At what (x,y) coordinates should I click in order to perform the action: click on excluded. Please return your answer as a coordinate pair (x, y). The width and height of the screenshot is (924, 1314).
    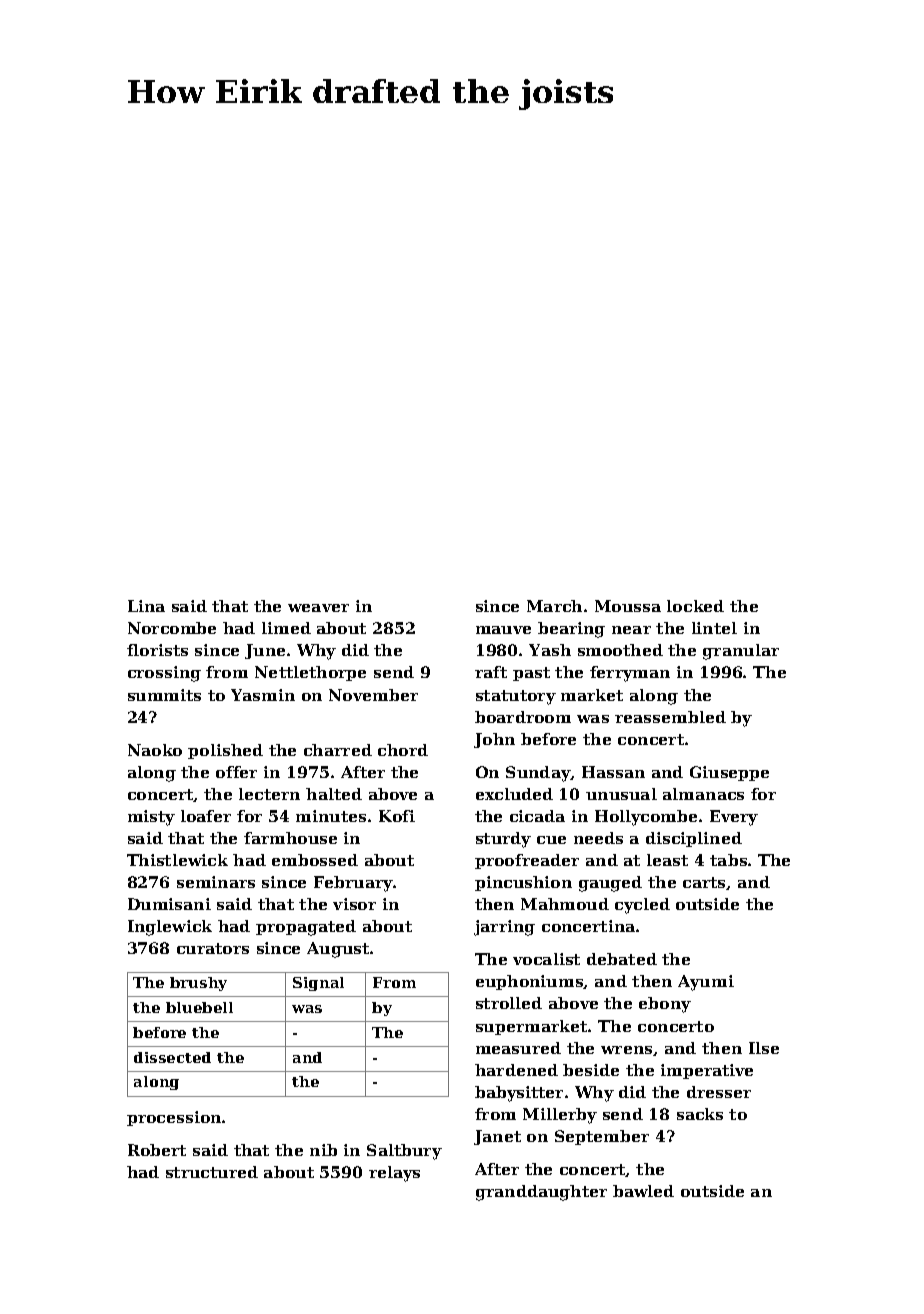
    Looking at the image, I should click on (514, 794).
